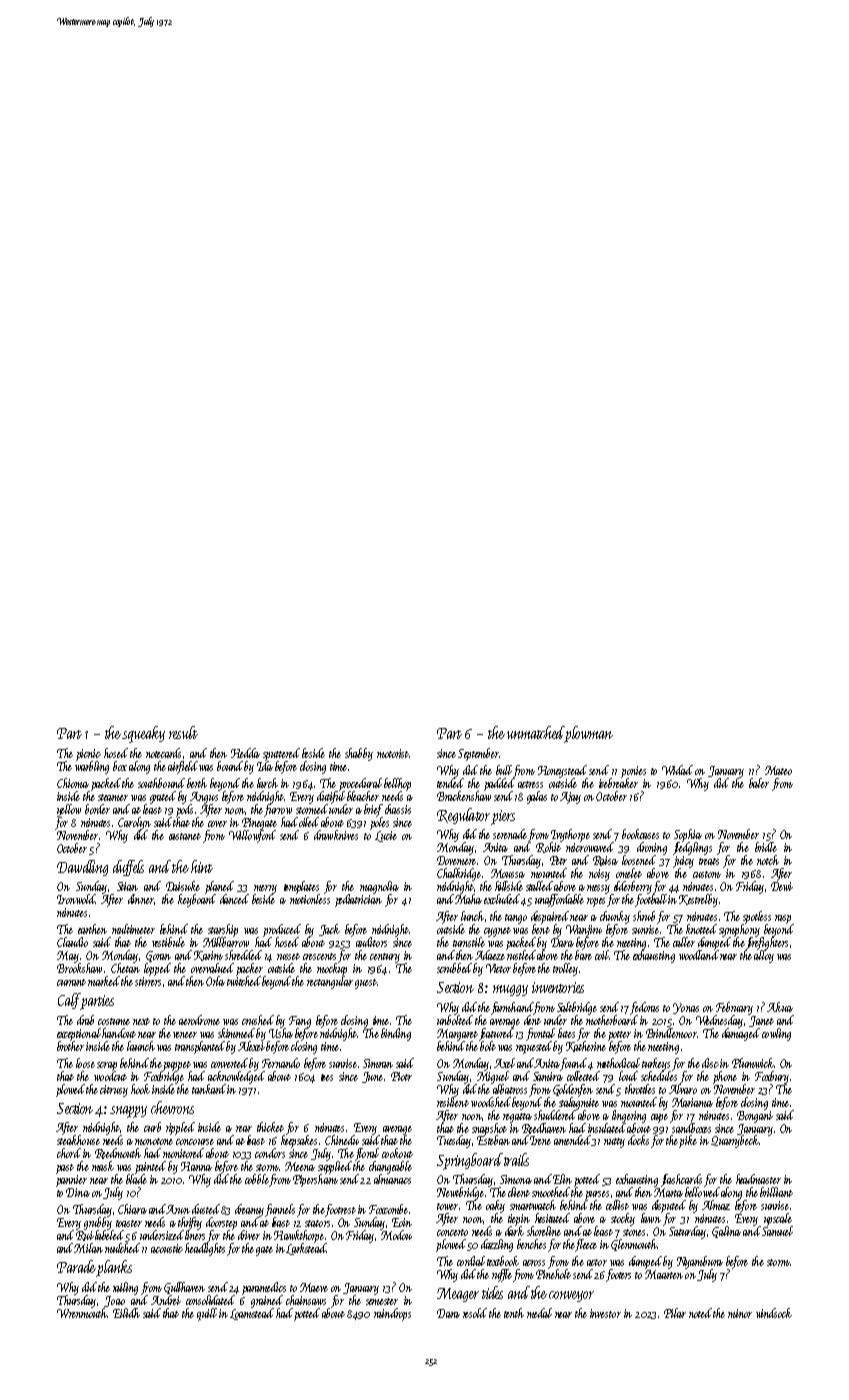  What do you see at coordinates (570, 835) in the screenshot?
I see `Ivythorpe` at bounding box center [570, 835].
